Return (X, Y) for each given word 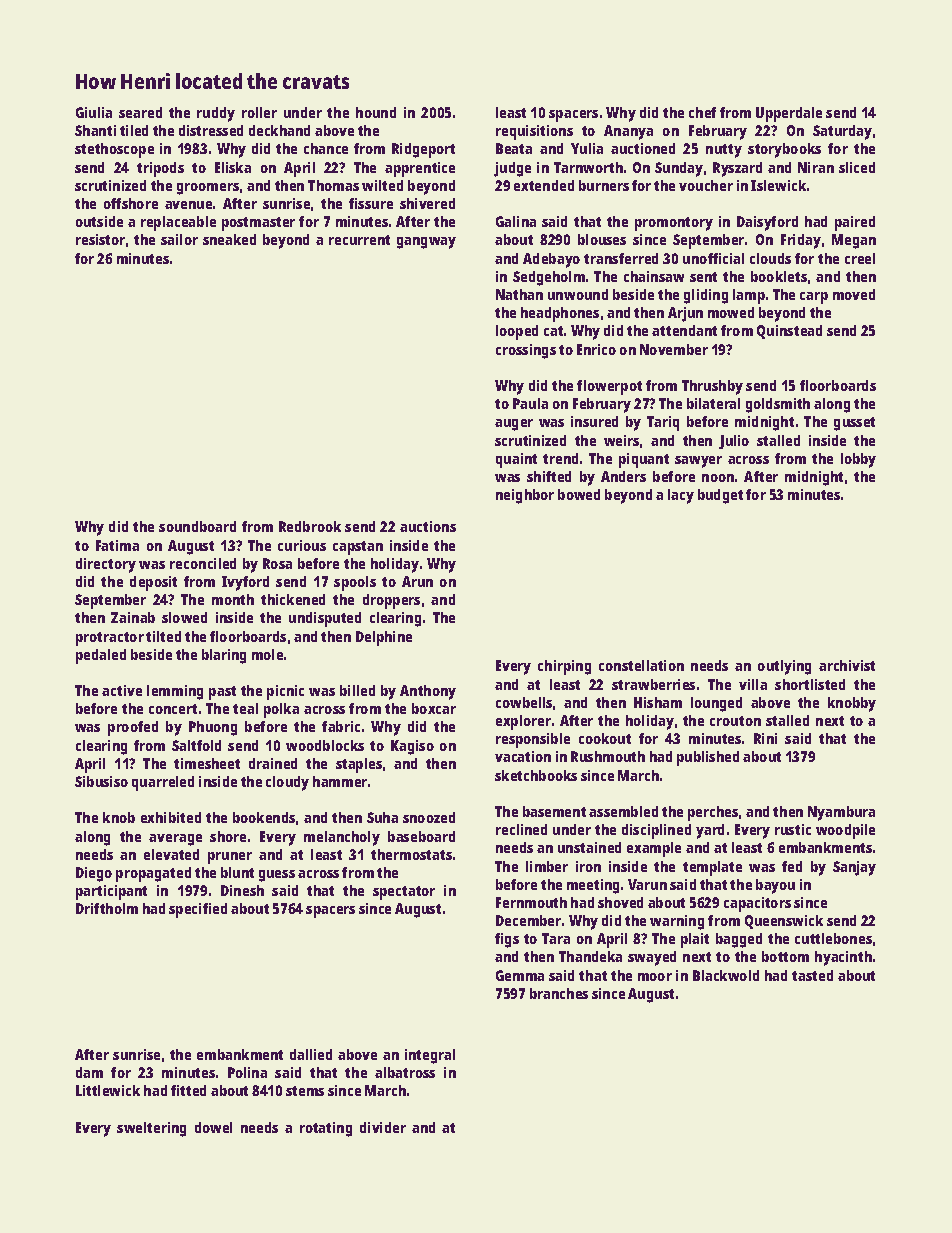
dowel (213, 1127)
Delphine (384, 638)
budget (720, 496)
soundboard (197, 526)
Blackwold (726, 975)
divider (383, 1127)
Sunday (679, 169)
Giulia (94, 112)
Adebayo (551, 260)
